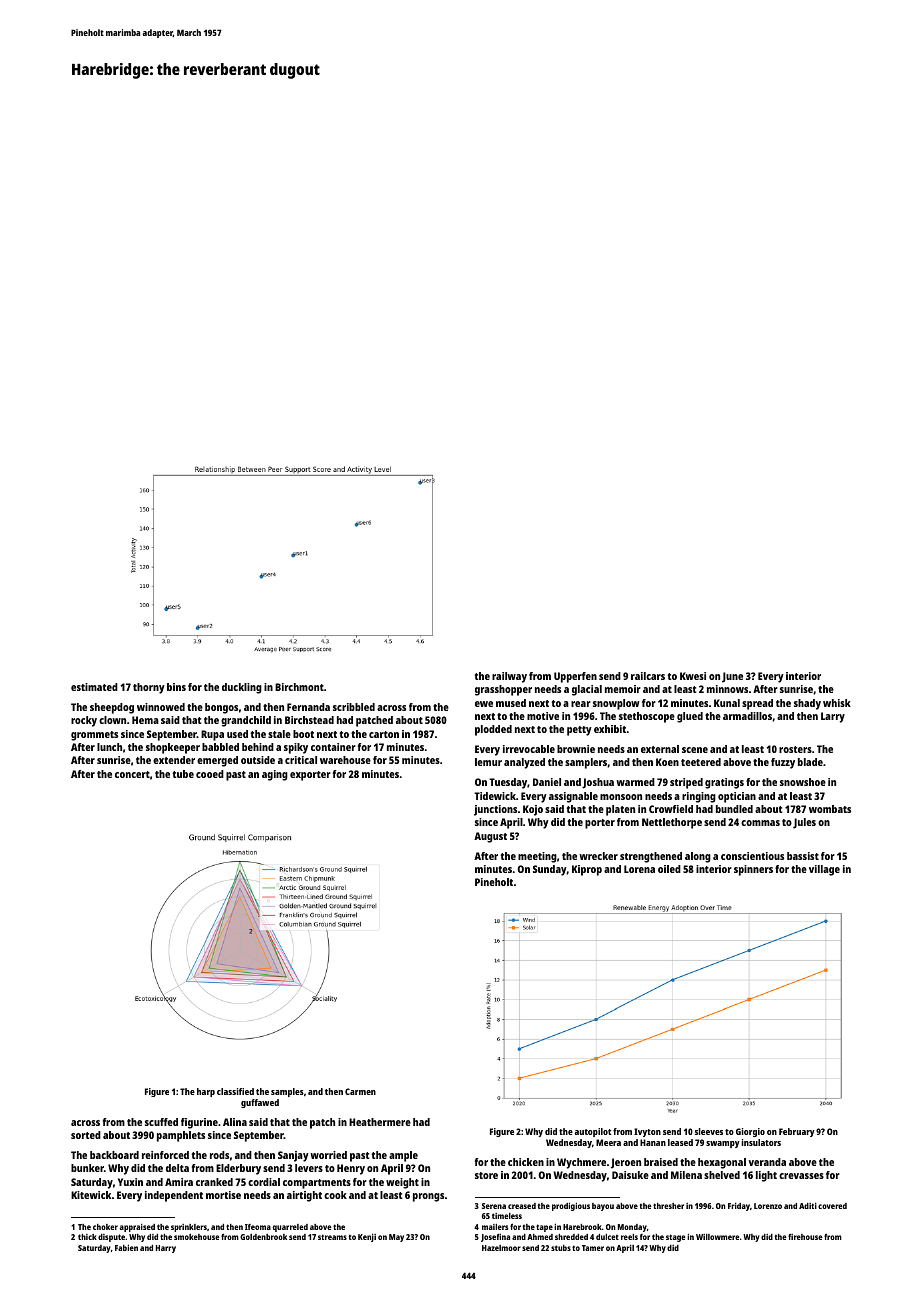 This document has height=1308, width=924. Describe the element at coordinates (727, 703) in the document. I see `Kunal` at that location.
